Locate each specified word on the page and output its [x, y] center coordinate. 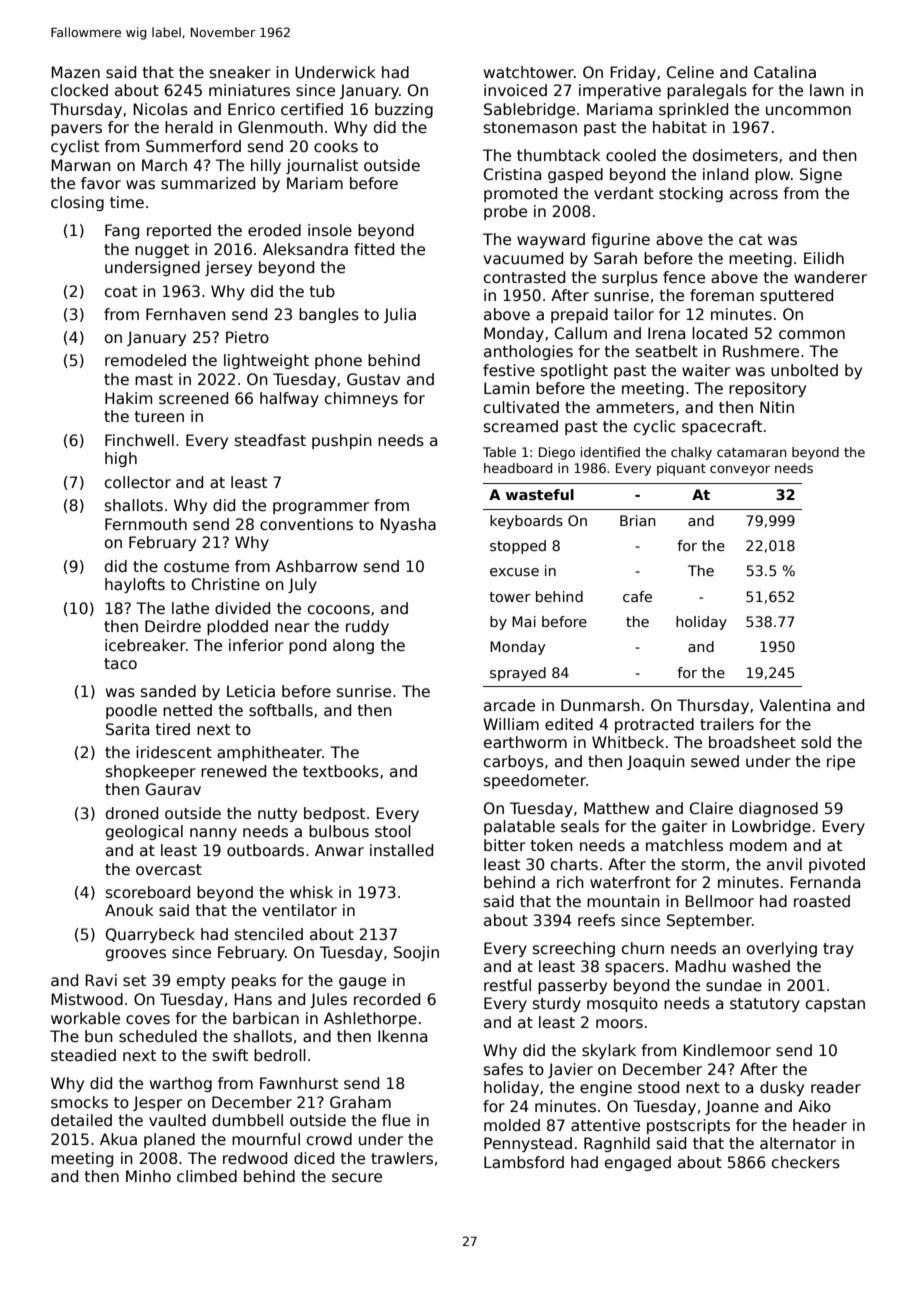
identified [610, 452]
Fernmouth [146, 524]
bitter [505, 845]
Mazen [75, 72]
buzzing [404, 110]
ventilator [299, 910]
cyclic [655, 427]
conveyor [740, 470]
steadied [83, 1055]
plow [772, 175]
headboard [518, 468]
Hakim [128, 398]
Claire [711, 808]
